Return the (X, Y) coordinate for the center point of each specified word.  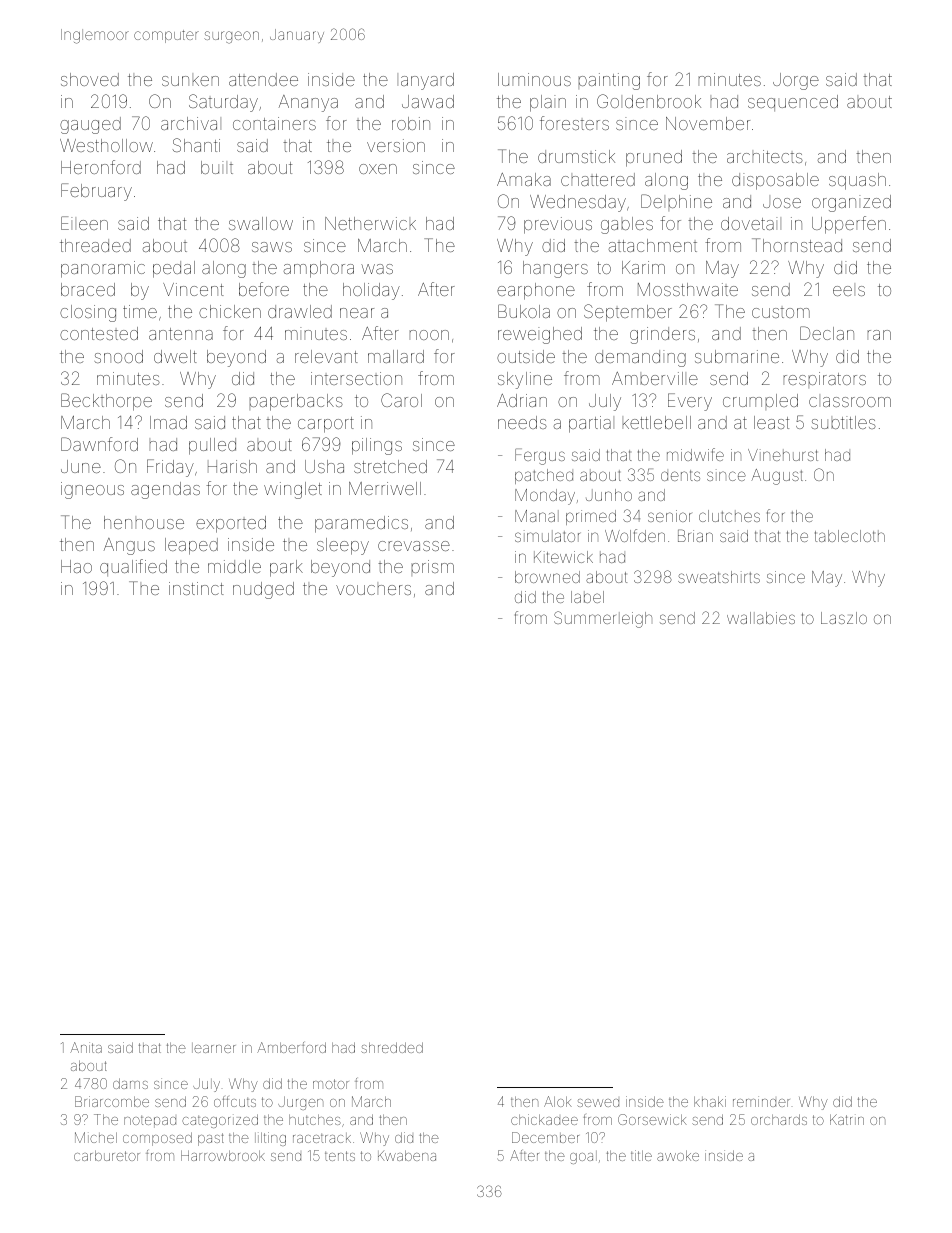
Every (690, 402)
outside (526, 356)
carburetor (107, 1155)
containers (274, 123)
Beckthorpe (106, 402)
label (587, 597)
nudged (263, 590)
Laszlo (844, 618)
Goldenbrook (649, 101)
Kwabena (407, 1155)
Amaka (524, 179)
